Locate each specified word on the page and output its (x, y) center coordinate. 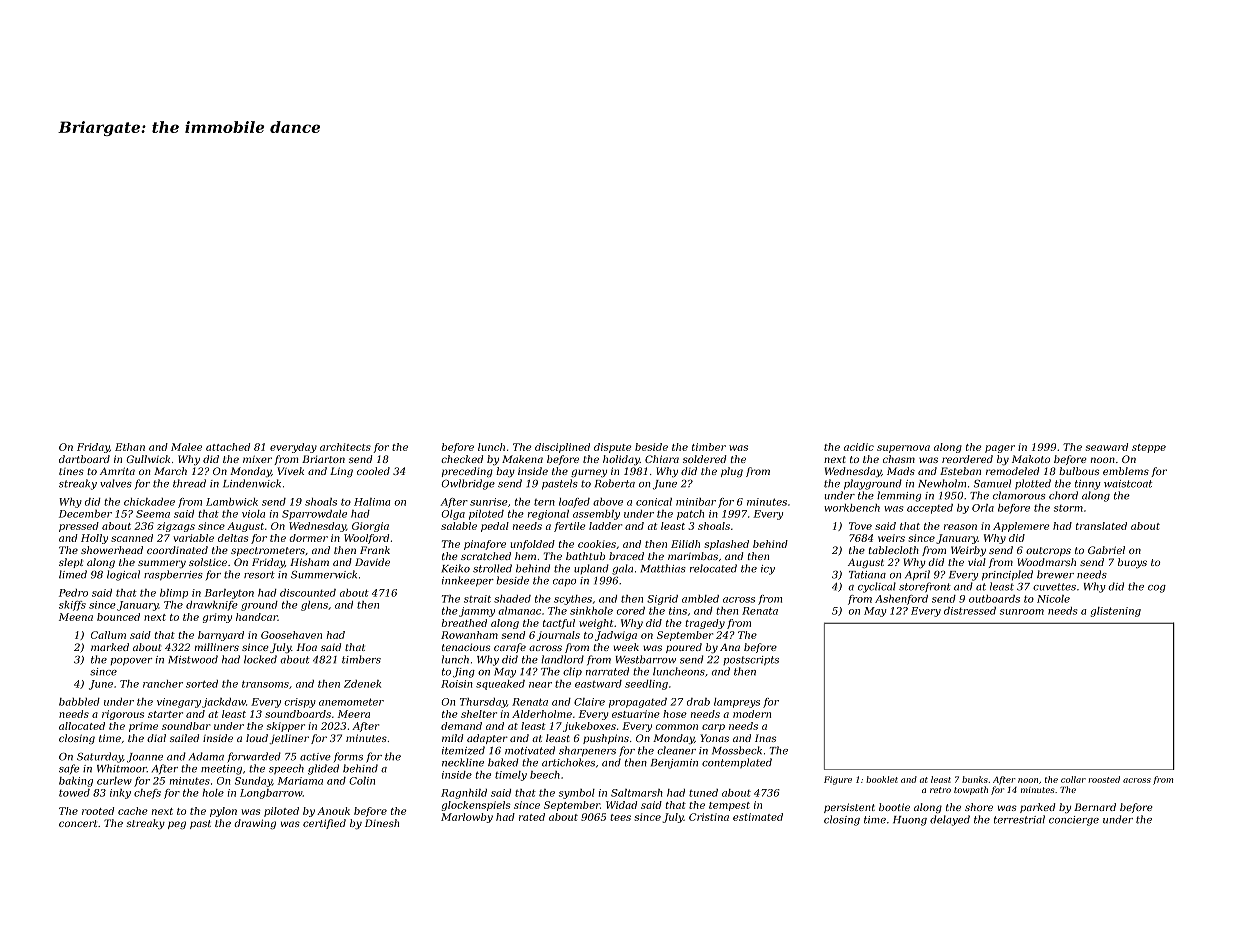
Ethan (130, 447)
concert (78, 823)
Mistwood (193, 659)
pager (1000, 449)
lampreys (737, 703)
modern (752, 714)
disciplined (562, 448)
